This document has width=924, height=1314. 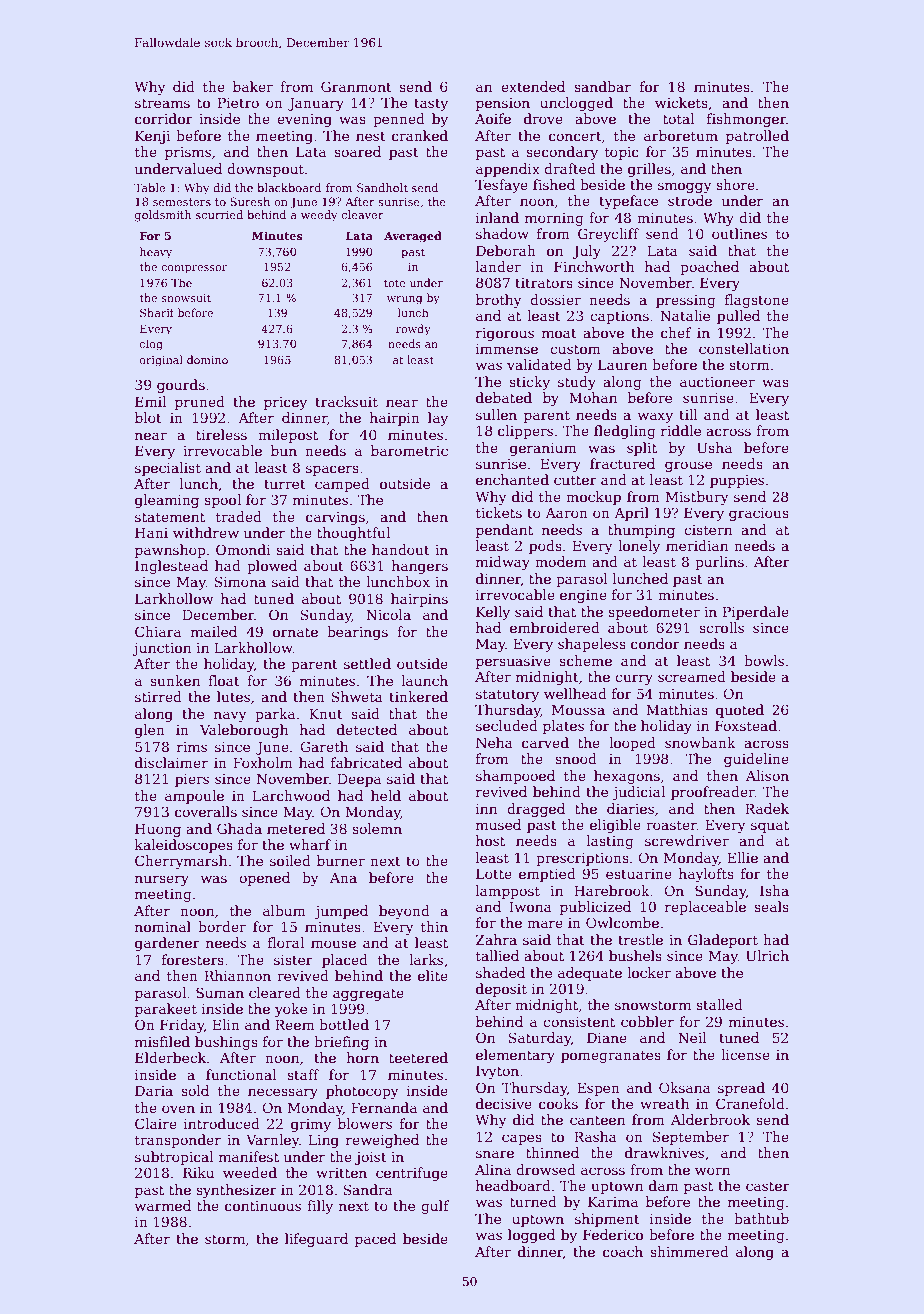 I want to click on lutes, so click(x=233, y=696).
